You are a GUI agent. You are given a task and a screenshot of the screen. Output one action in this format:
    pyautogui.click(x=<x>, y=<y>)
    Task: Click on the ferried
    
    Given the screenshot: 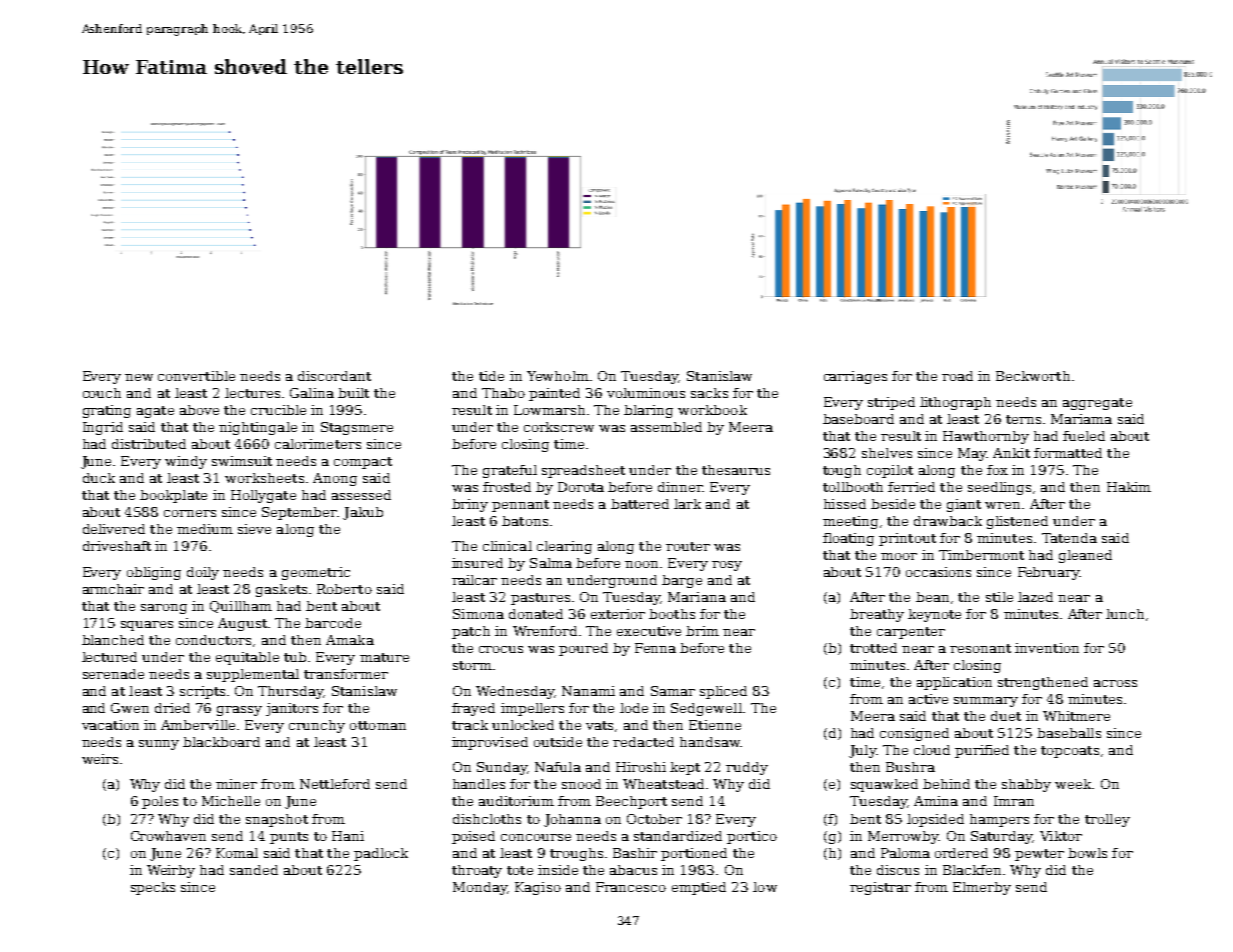 What is the action you would take?
    pyautogui.click(x=911, y=487)
